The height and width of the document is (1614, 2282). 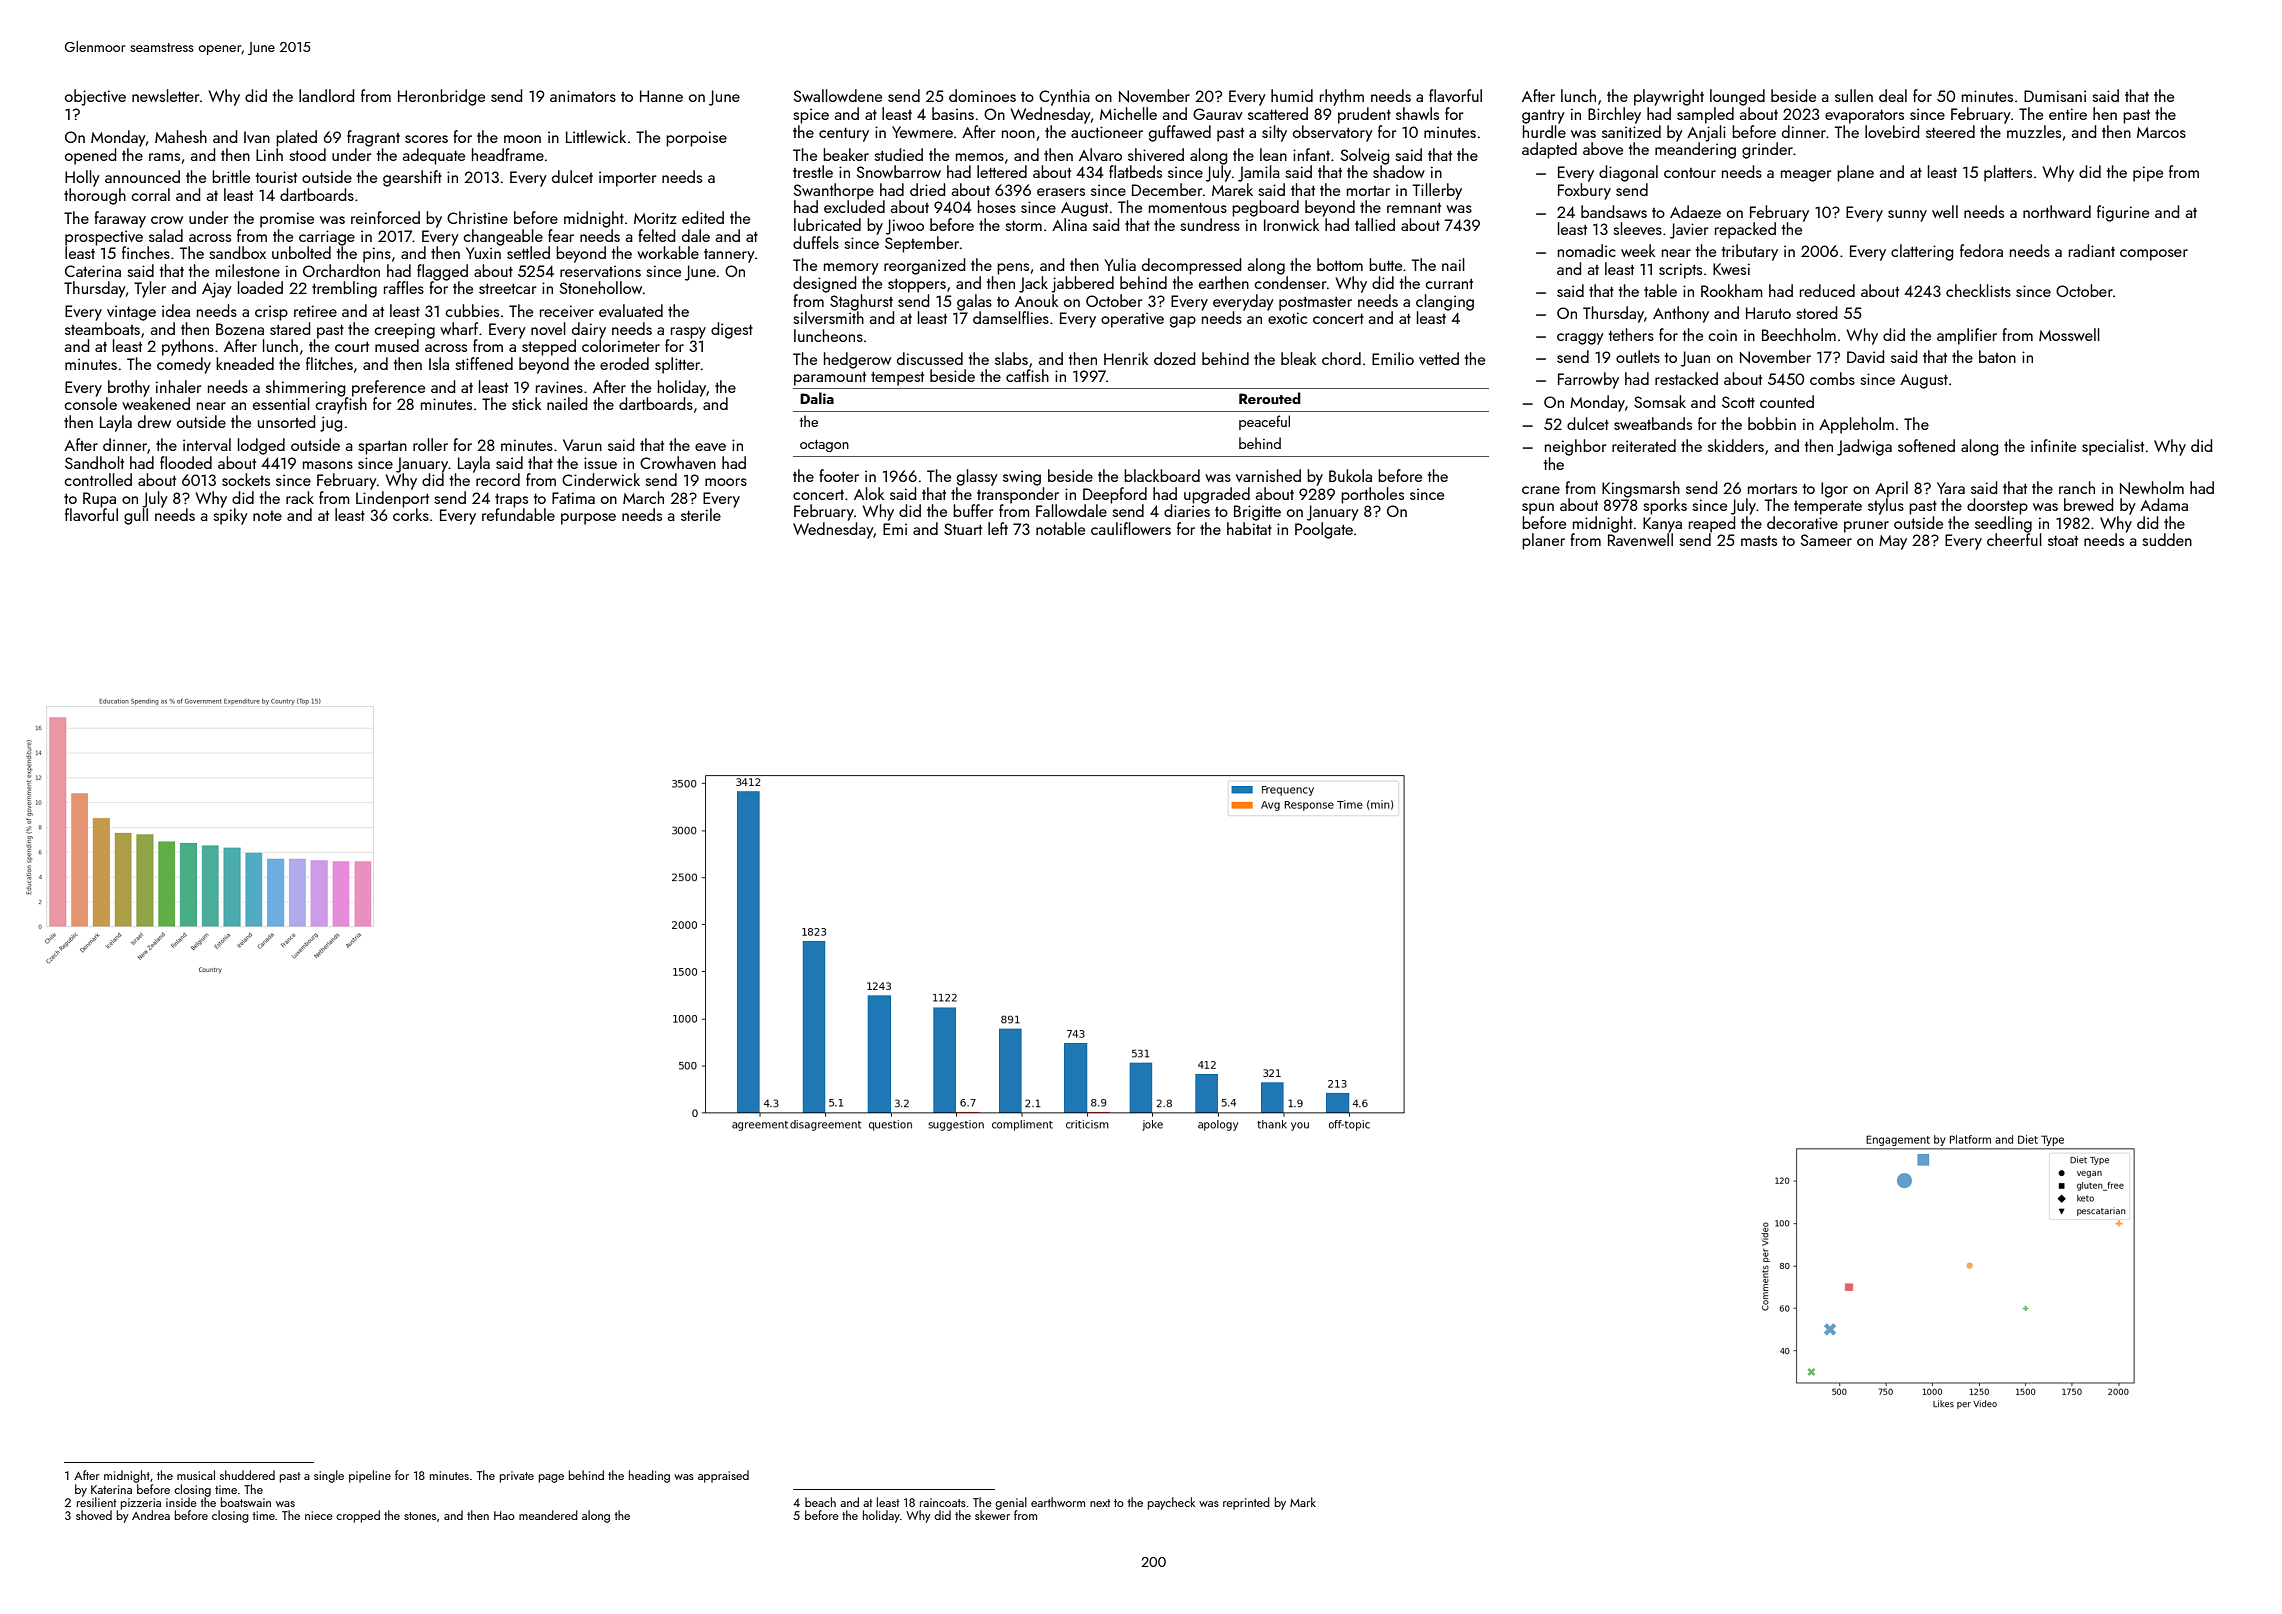 What do you see at coordinates (661, 96) in the document?
I see `Hanne` at bounding box center [661, 96].
